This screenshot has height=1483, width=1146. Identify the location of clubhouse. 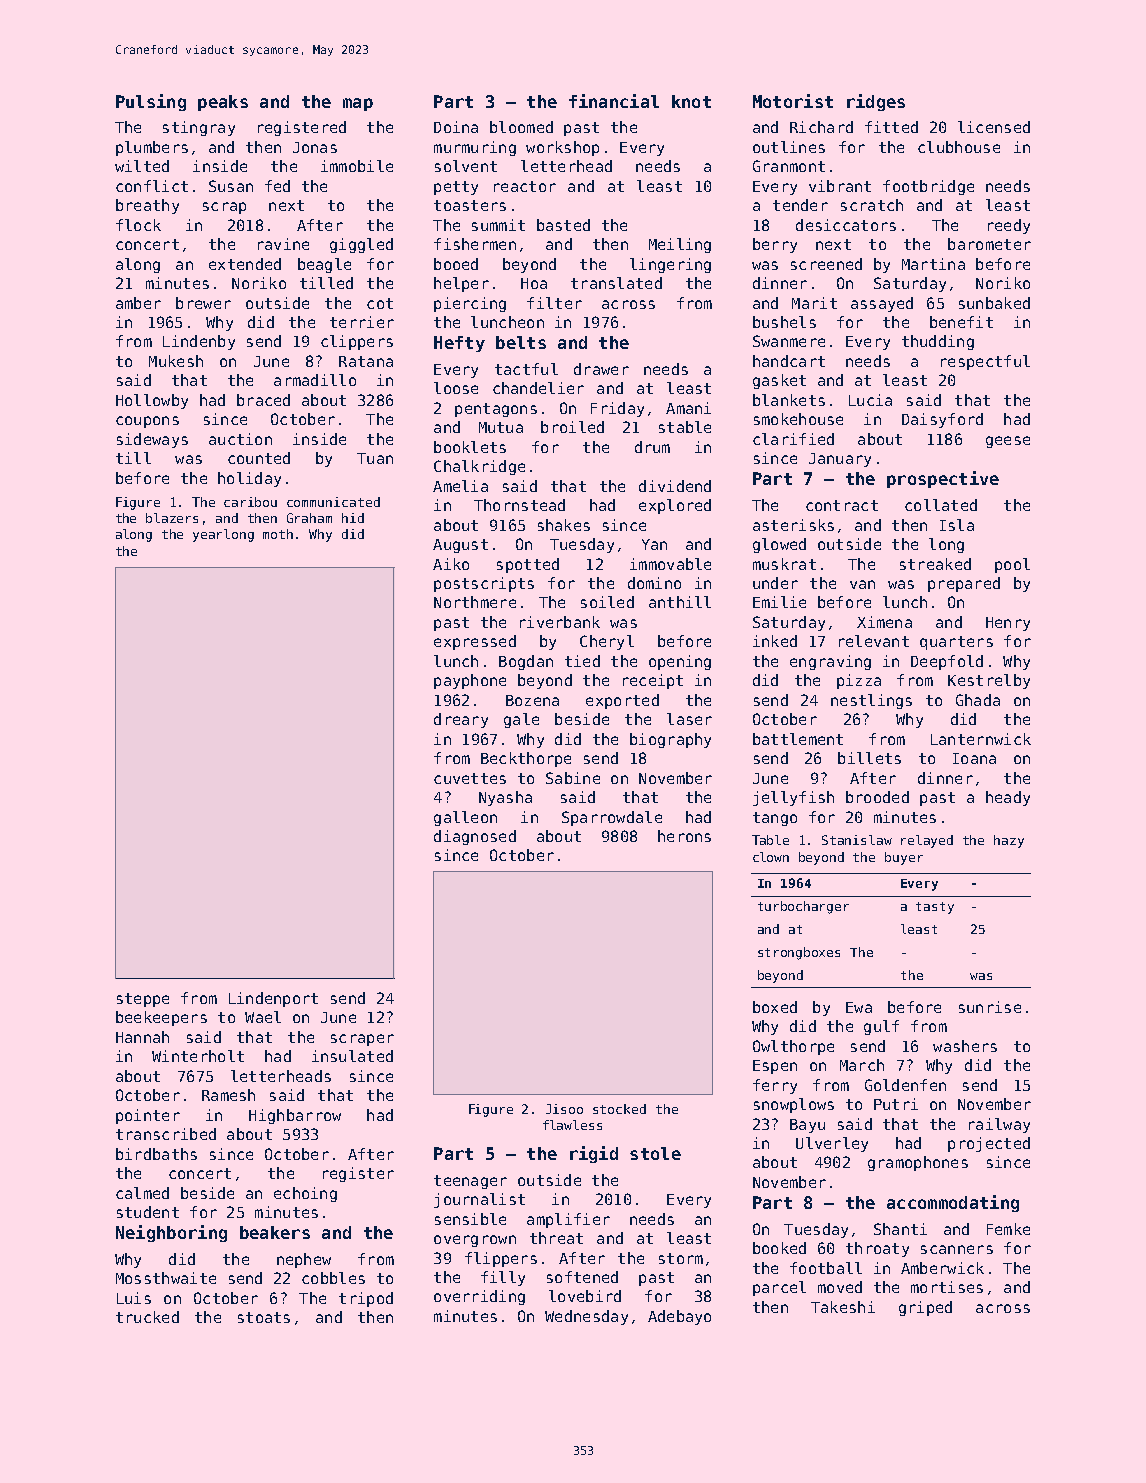
(959, 147).
